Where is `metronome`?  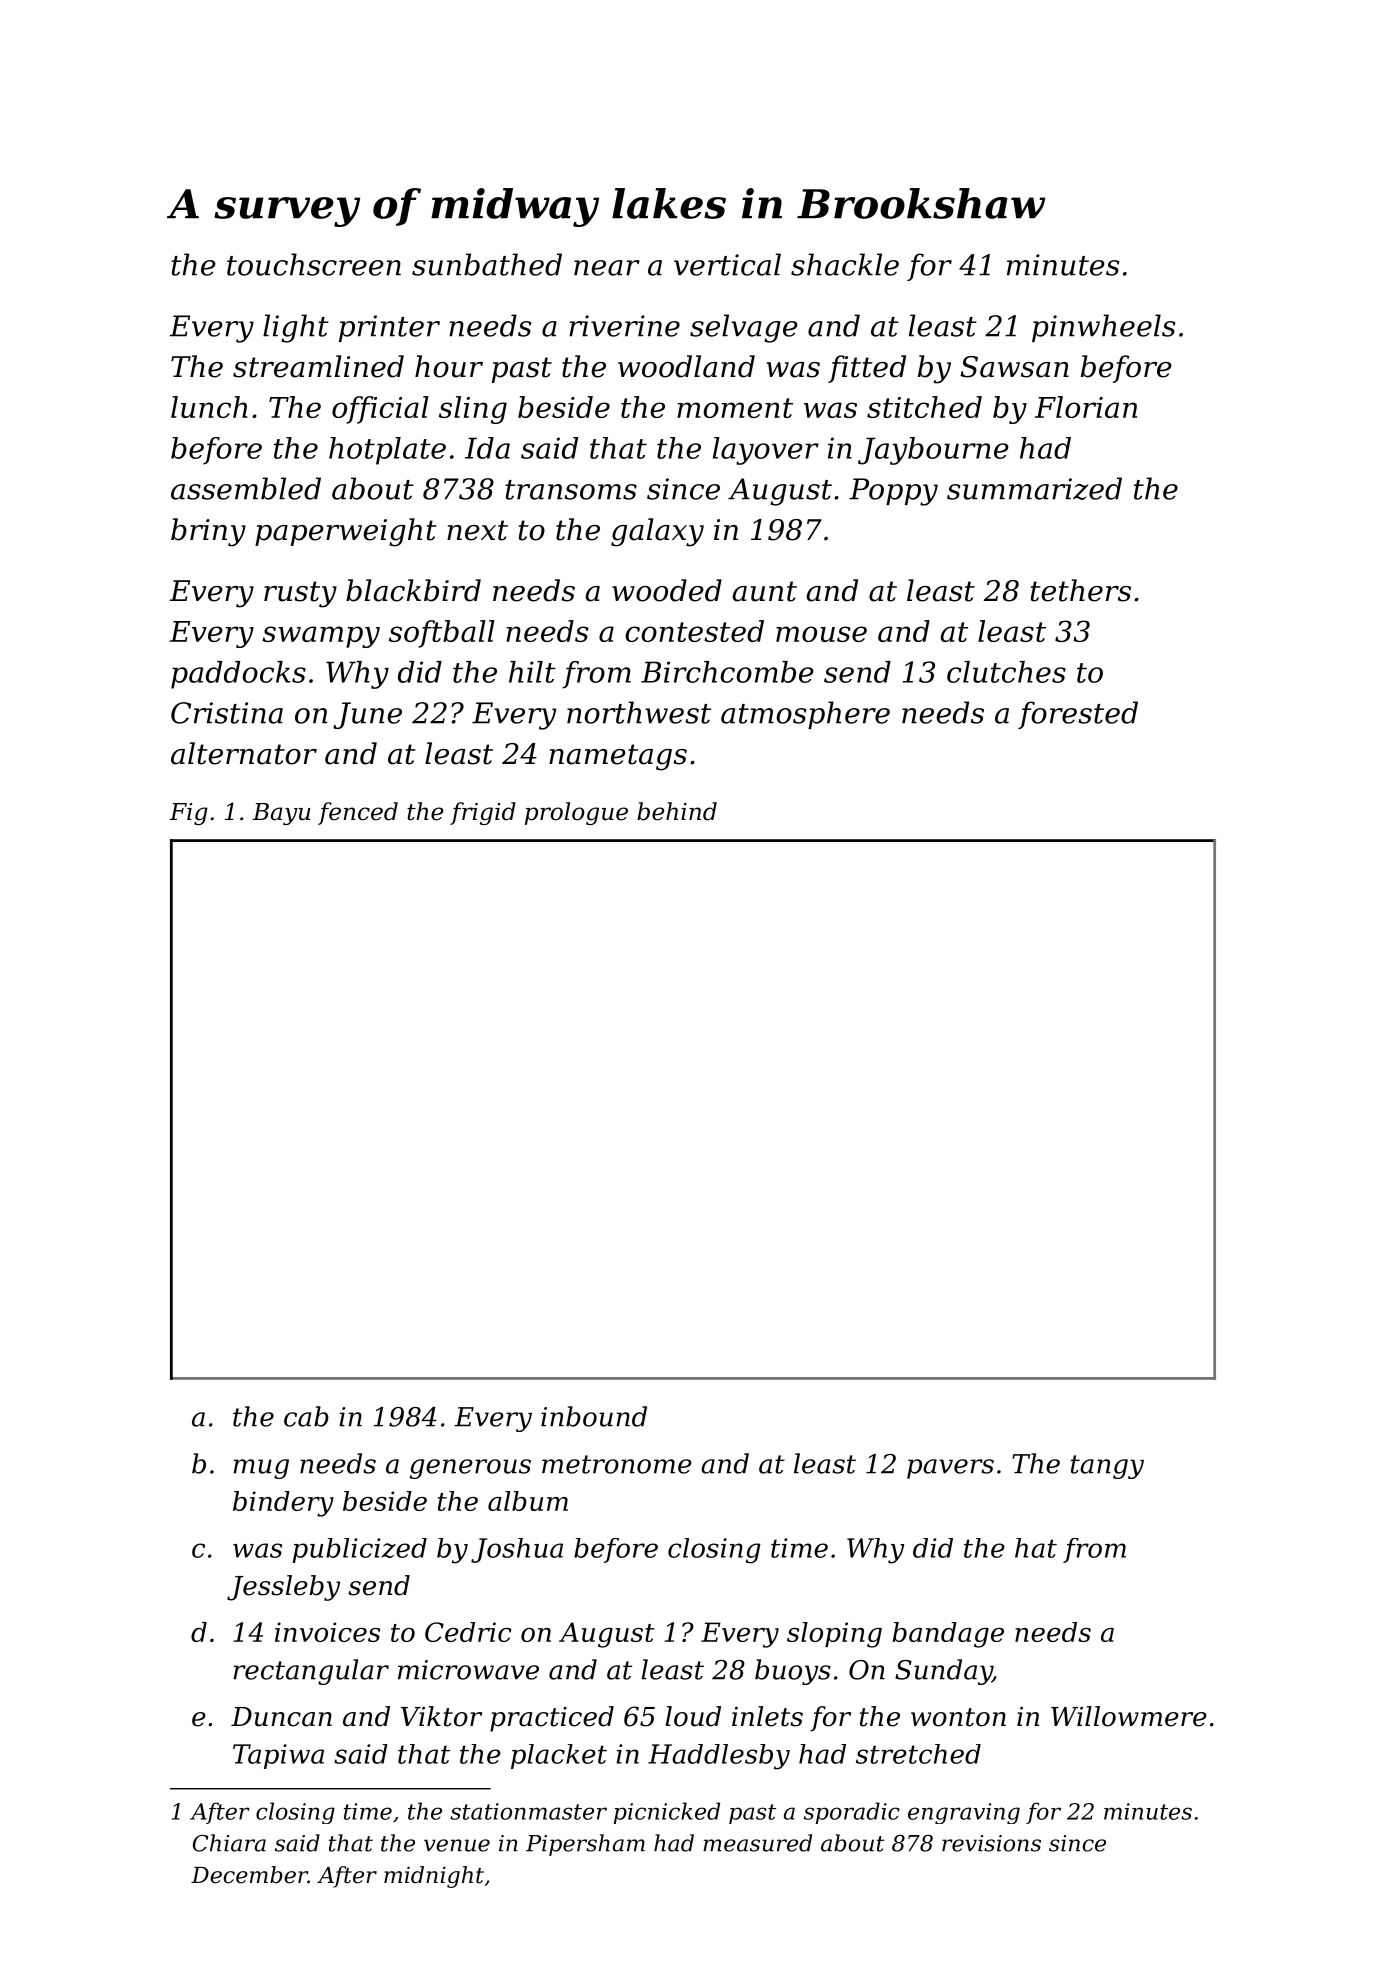 metronome is located at coordinates (617, 1464).
